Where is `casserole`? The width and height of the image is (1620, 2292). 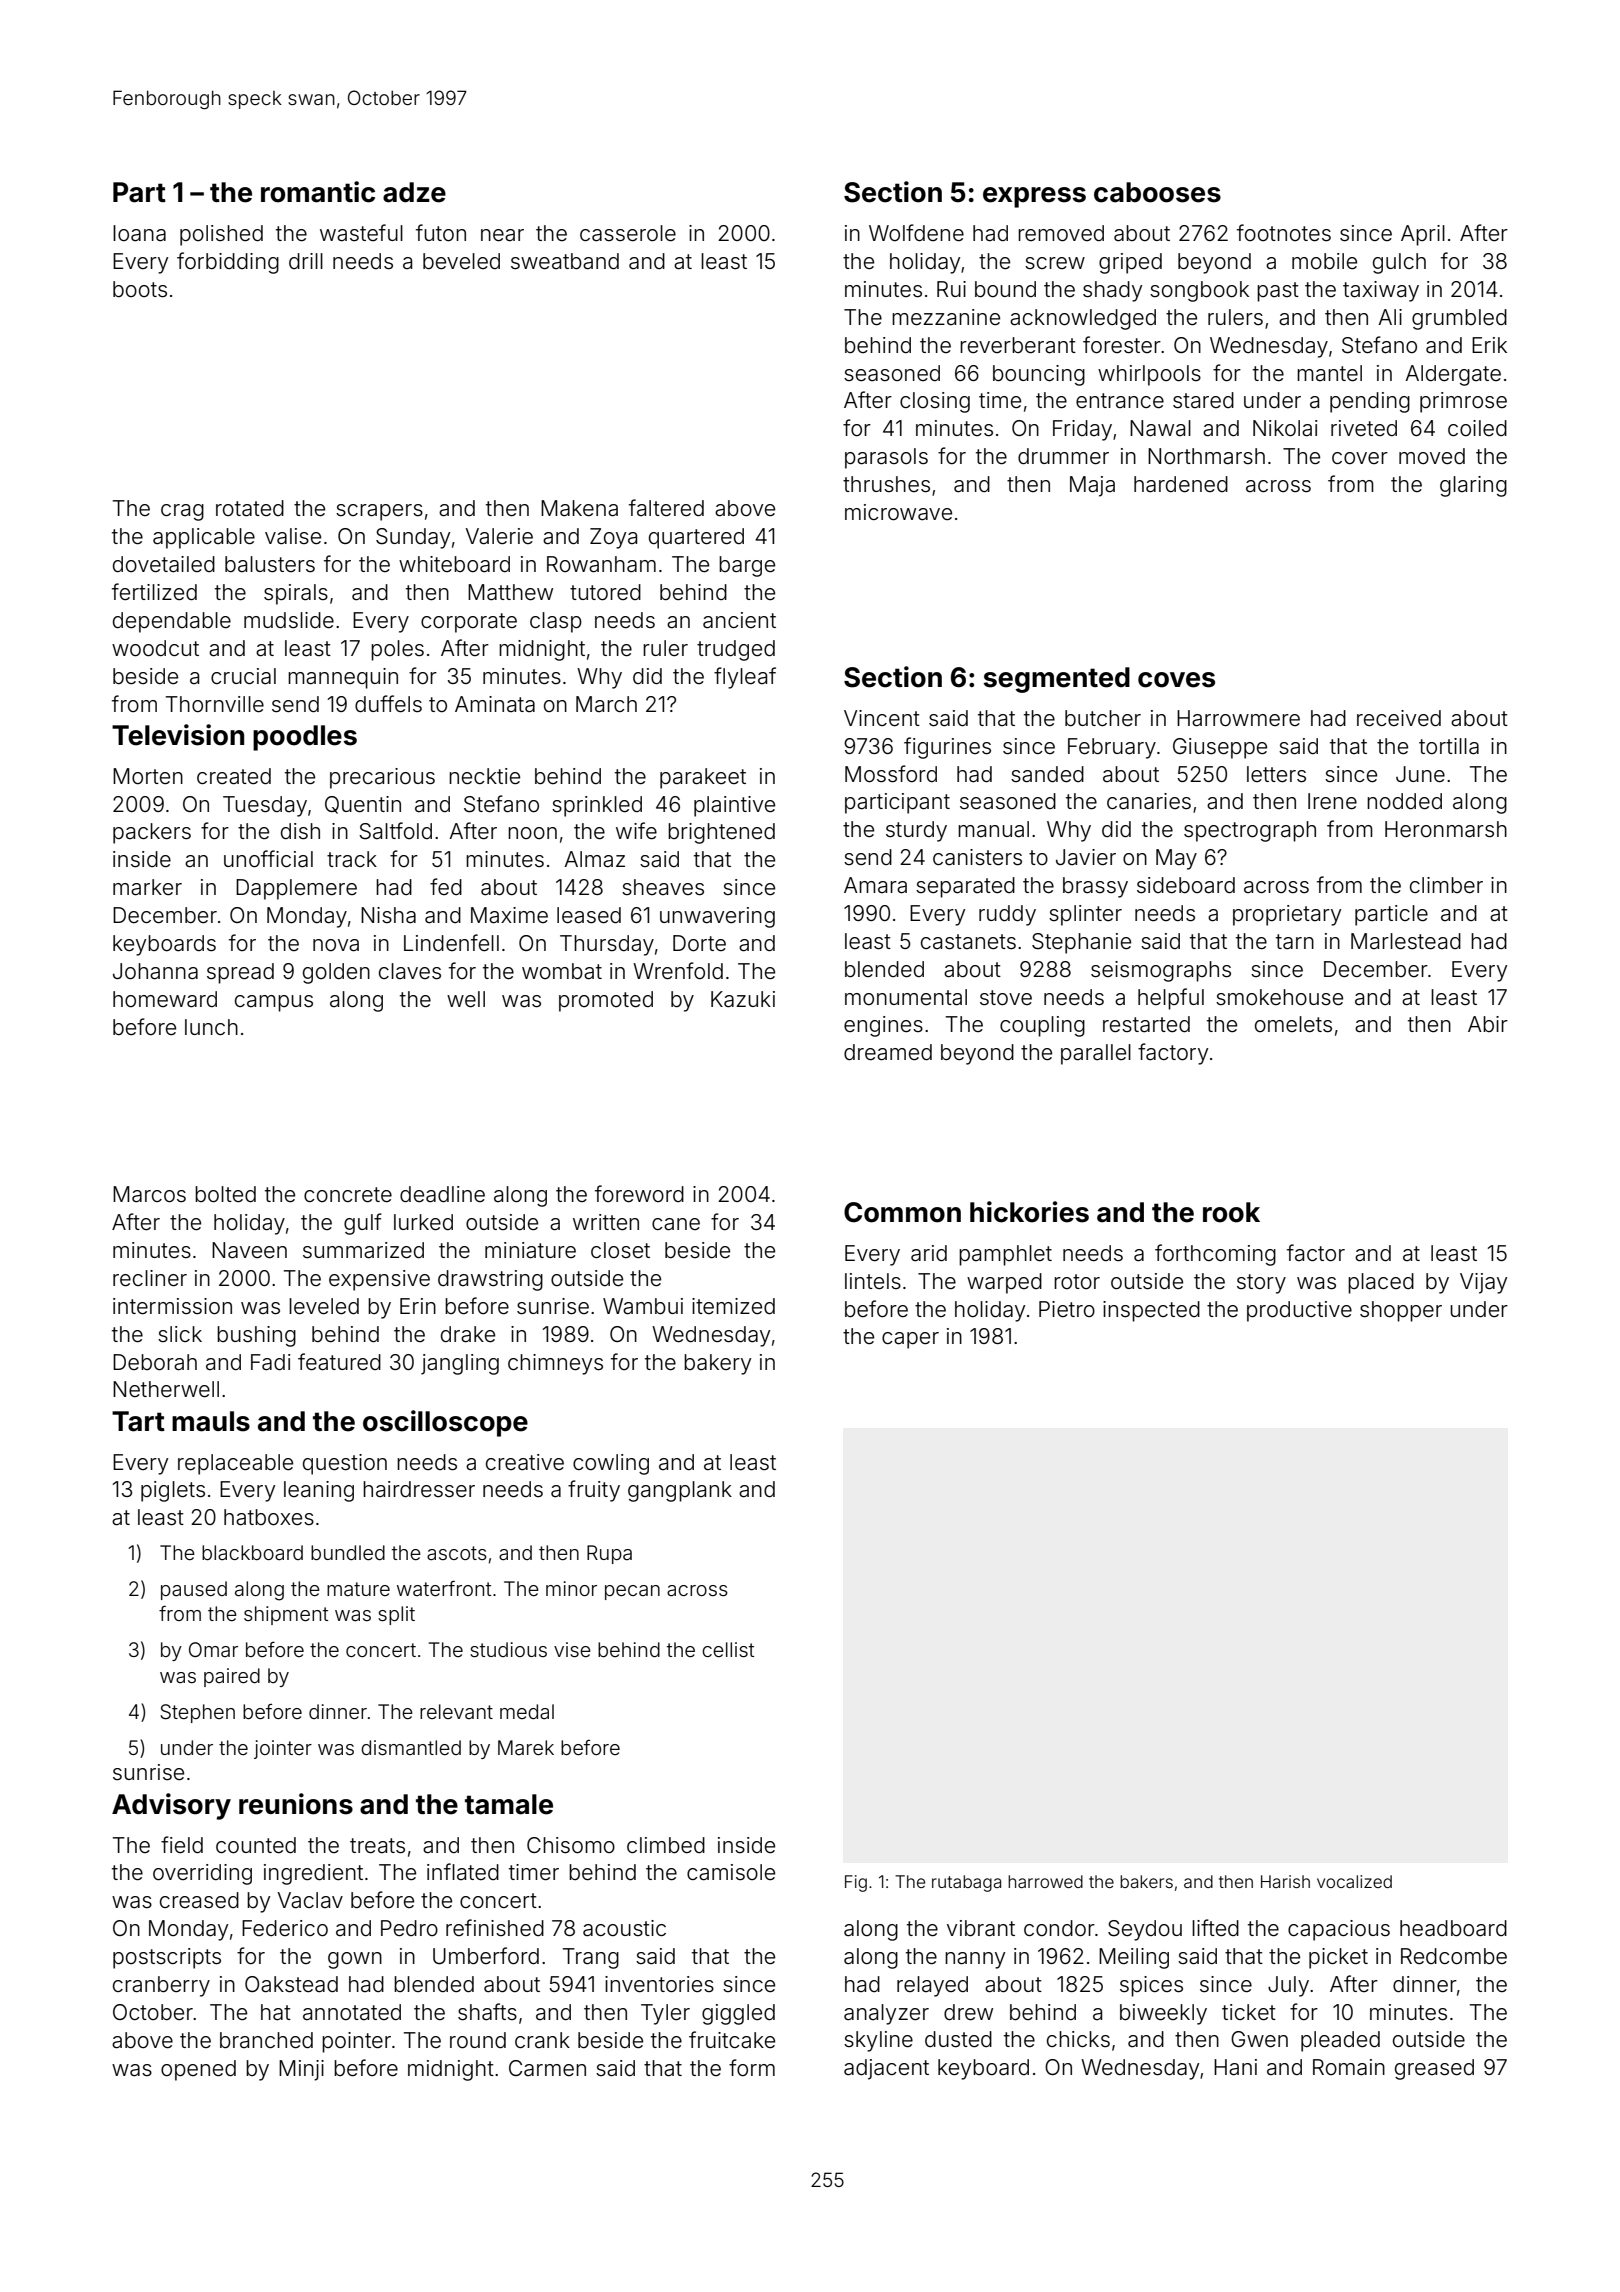
casserole is located at coordinates (628, 233).
